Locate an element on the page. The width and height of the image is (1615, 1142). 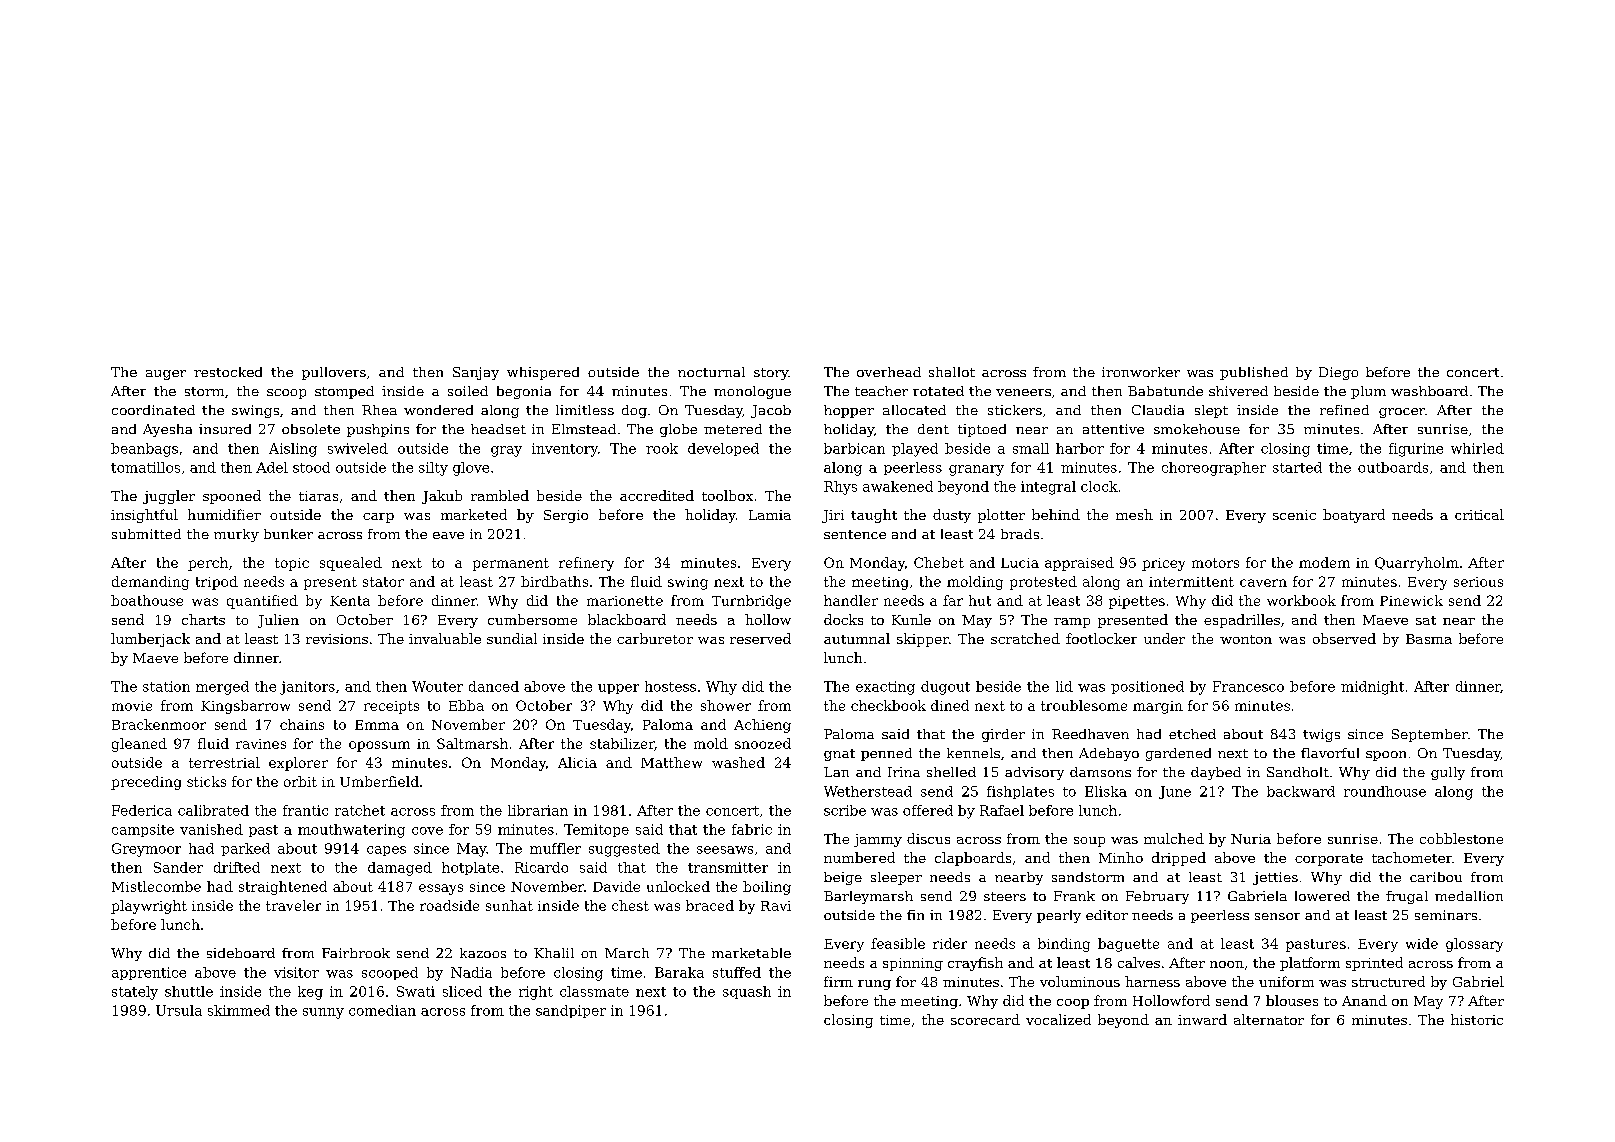
revisions is located at coordinates (337, 639).
